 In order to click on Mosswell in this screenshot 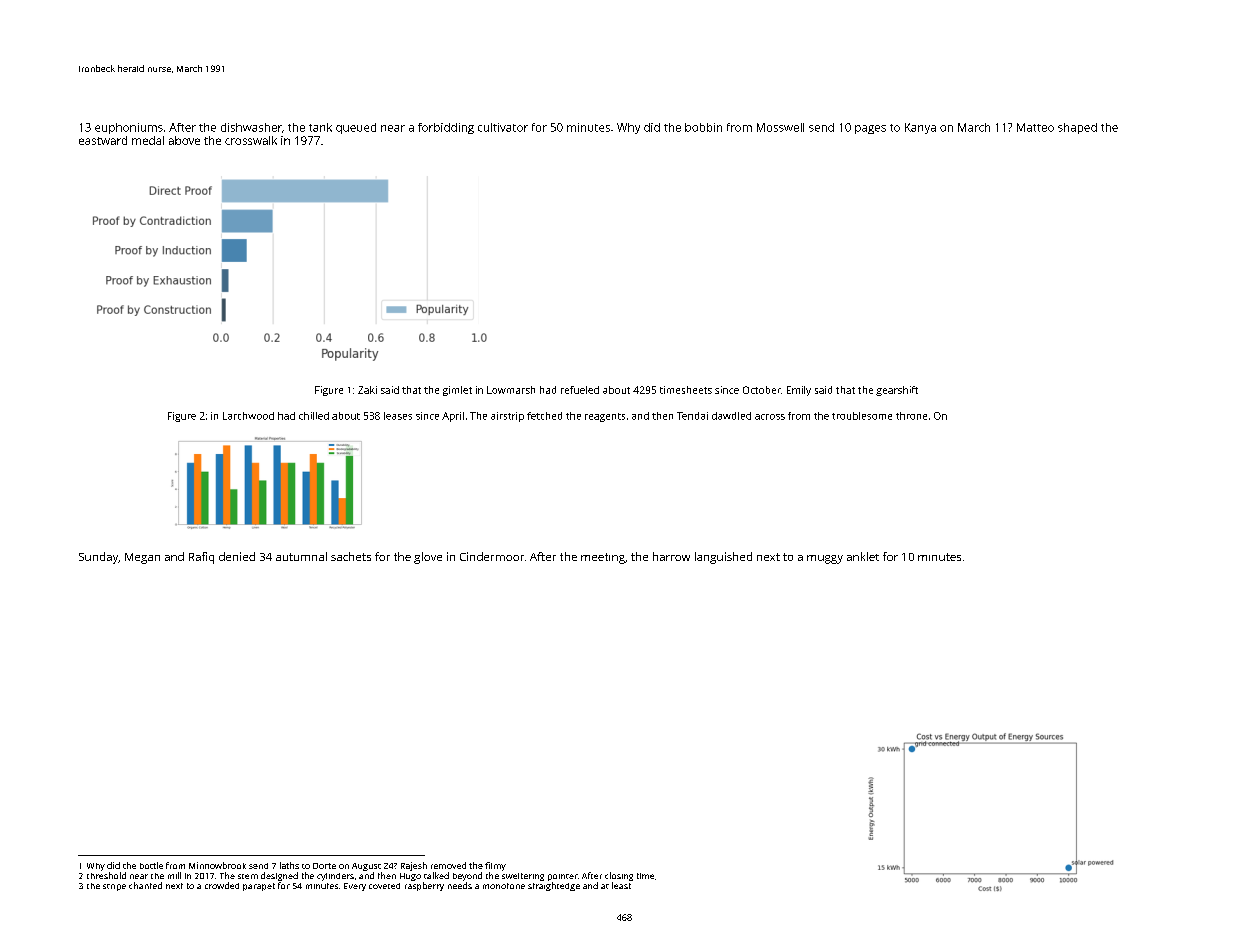, I will do `click(780, 127)`.
